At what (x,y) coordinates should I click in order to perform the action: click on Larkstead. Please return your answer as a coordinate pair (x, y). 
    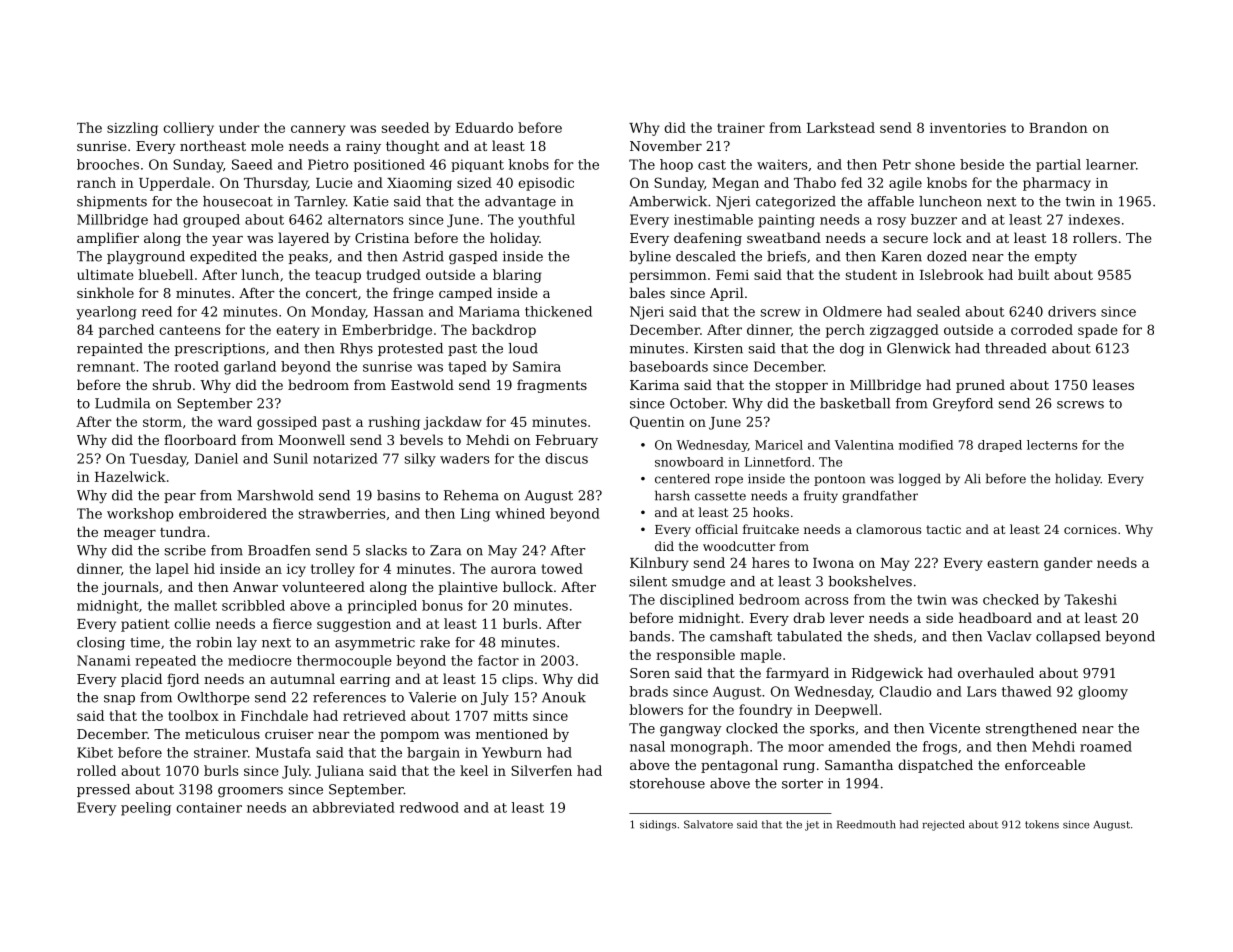
    Looking at the image, I should click on (841, 127).
